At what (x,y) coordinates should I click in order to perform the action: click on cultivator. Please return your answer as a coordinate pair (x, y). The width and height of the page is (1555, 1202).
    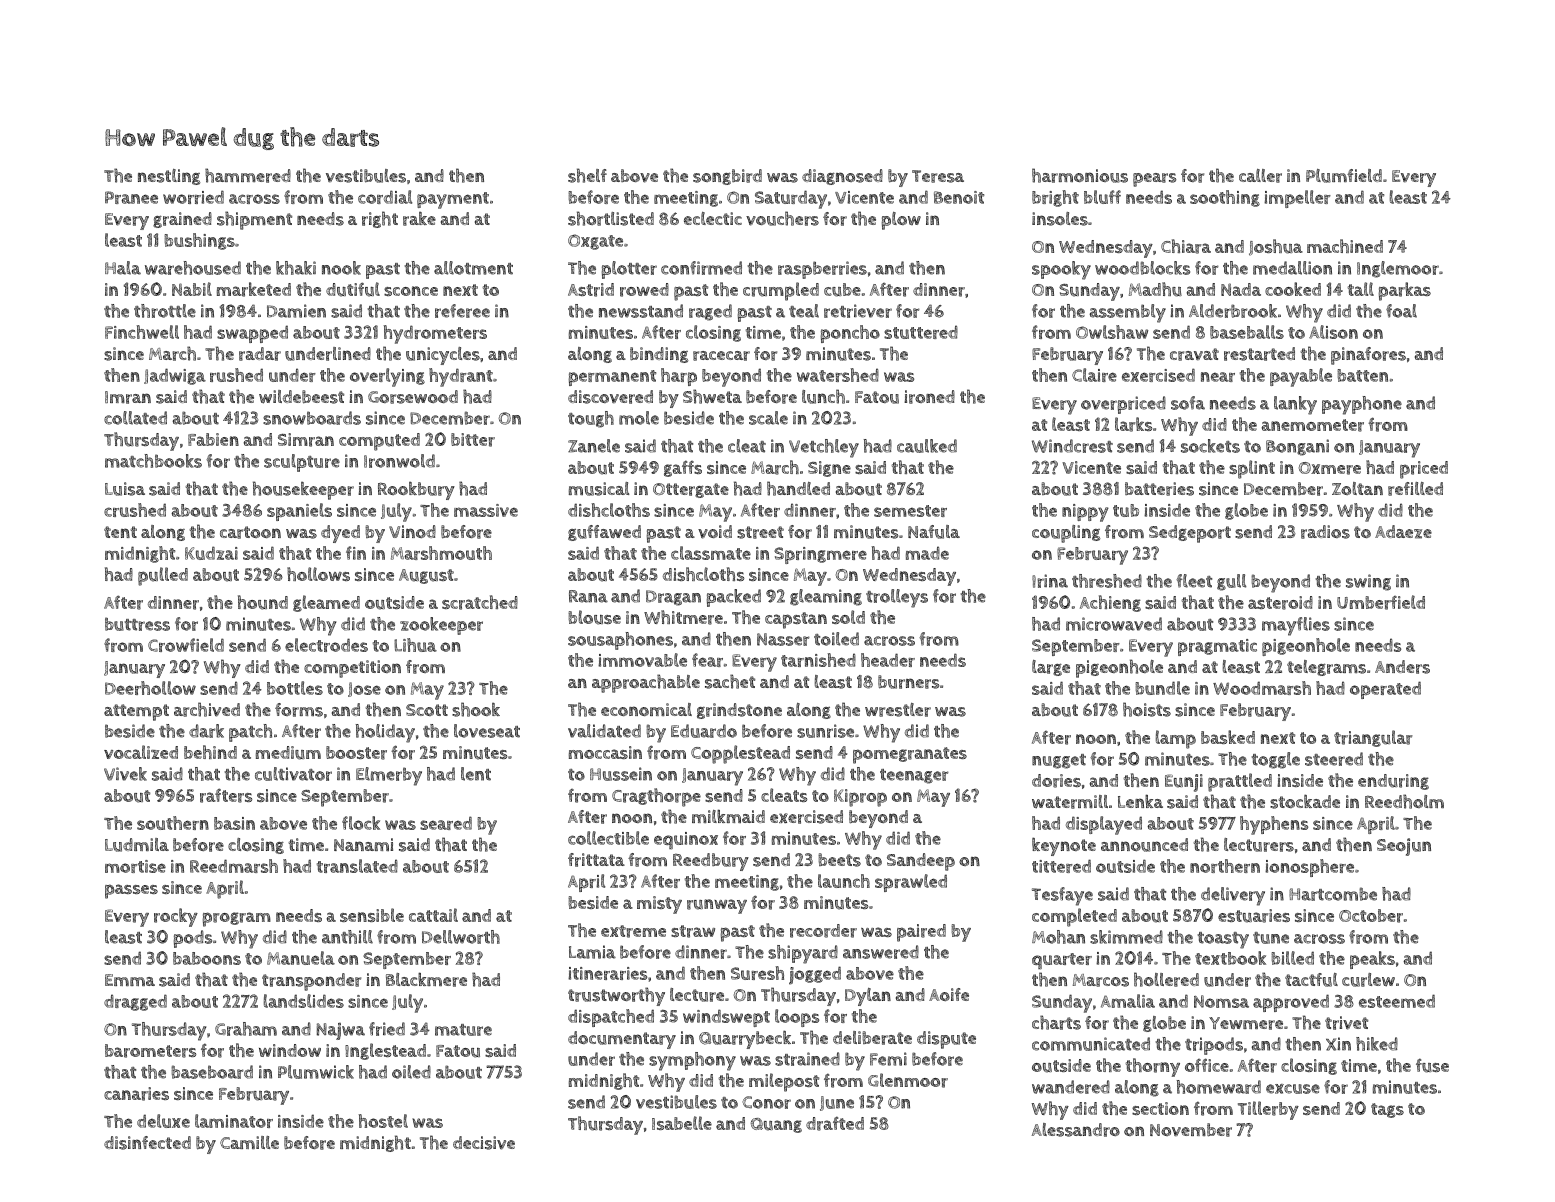
    Looking at the image, I should click on (293, 774).
